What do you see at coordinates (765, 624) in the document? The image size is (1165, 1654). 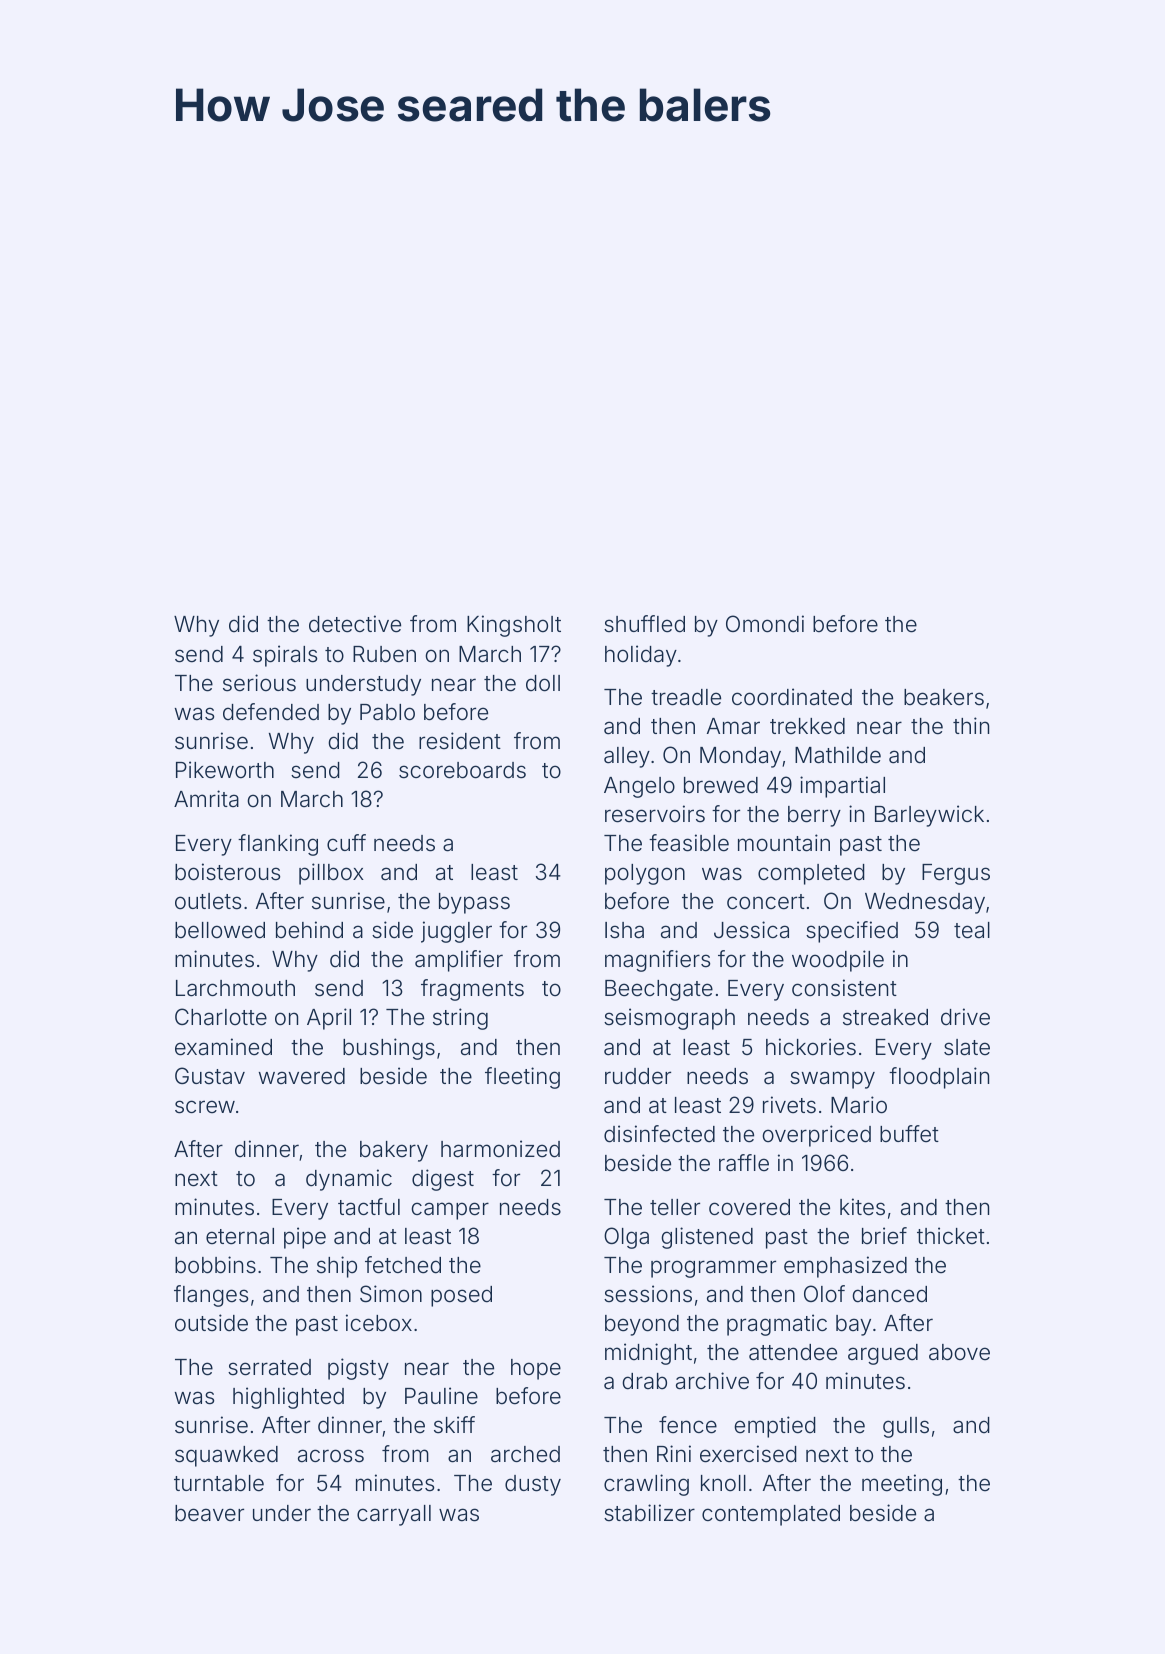 I see `Omondi` at bounding box center [765, 624].
